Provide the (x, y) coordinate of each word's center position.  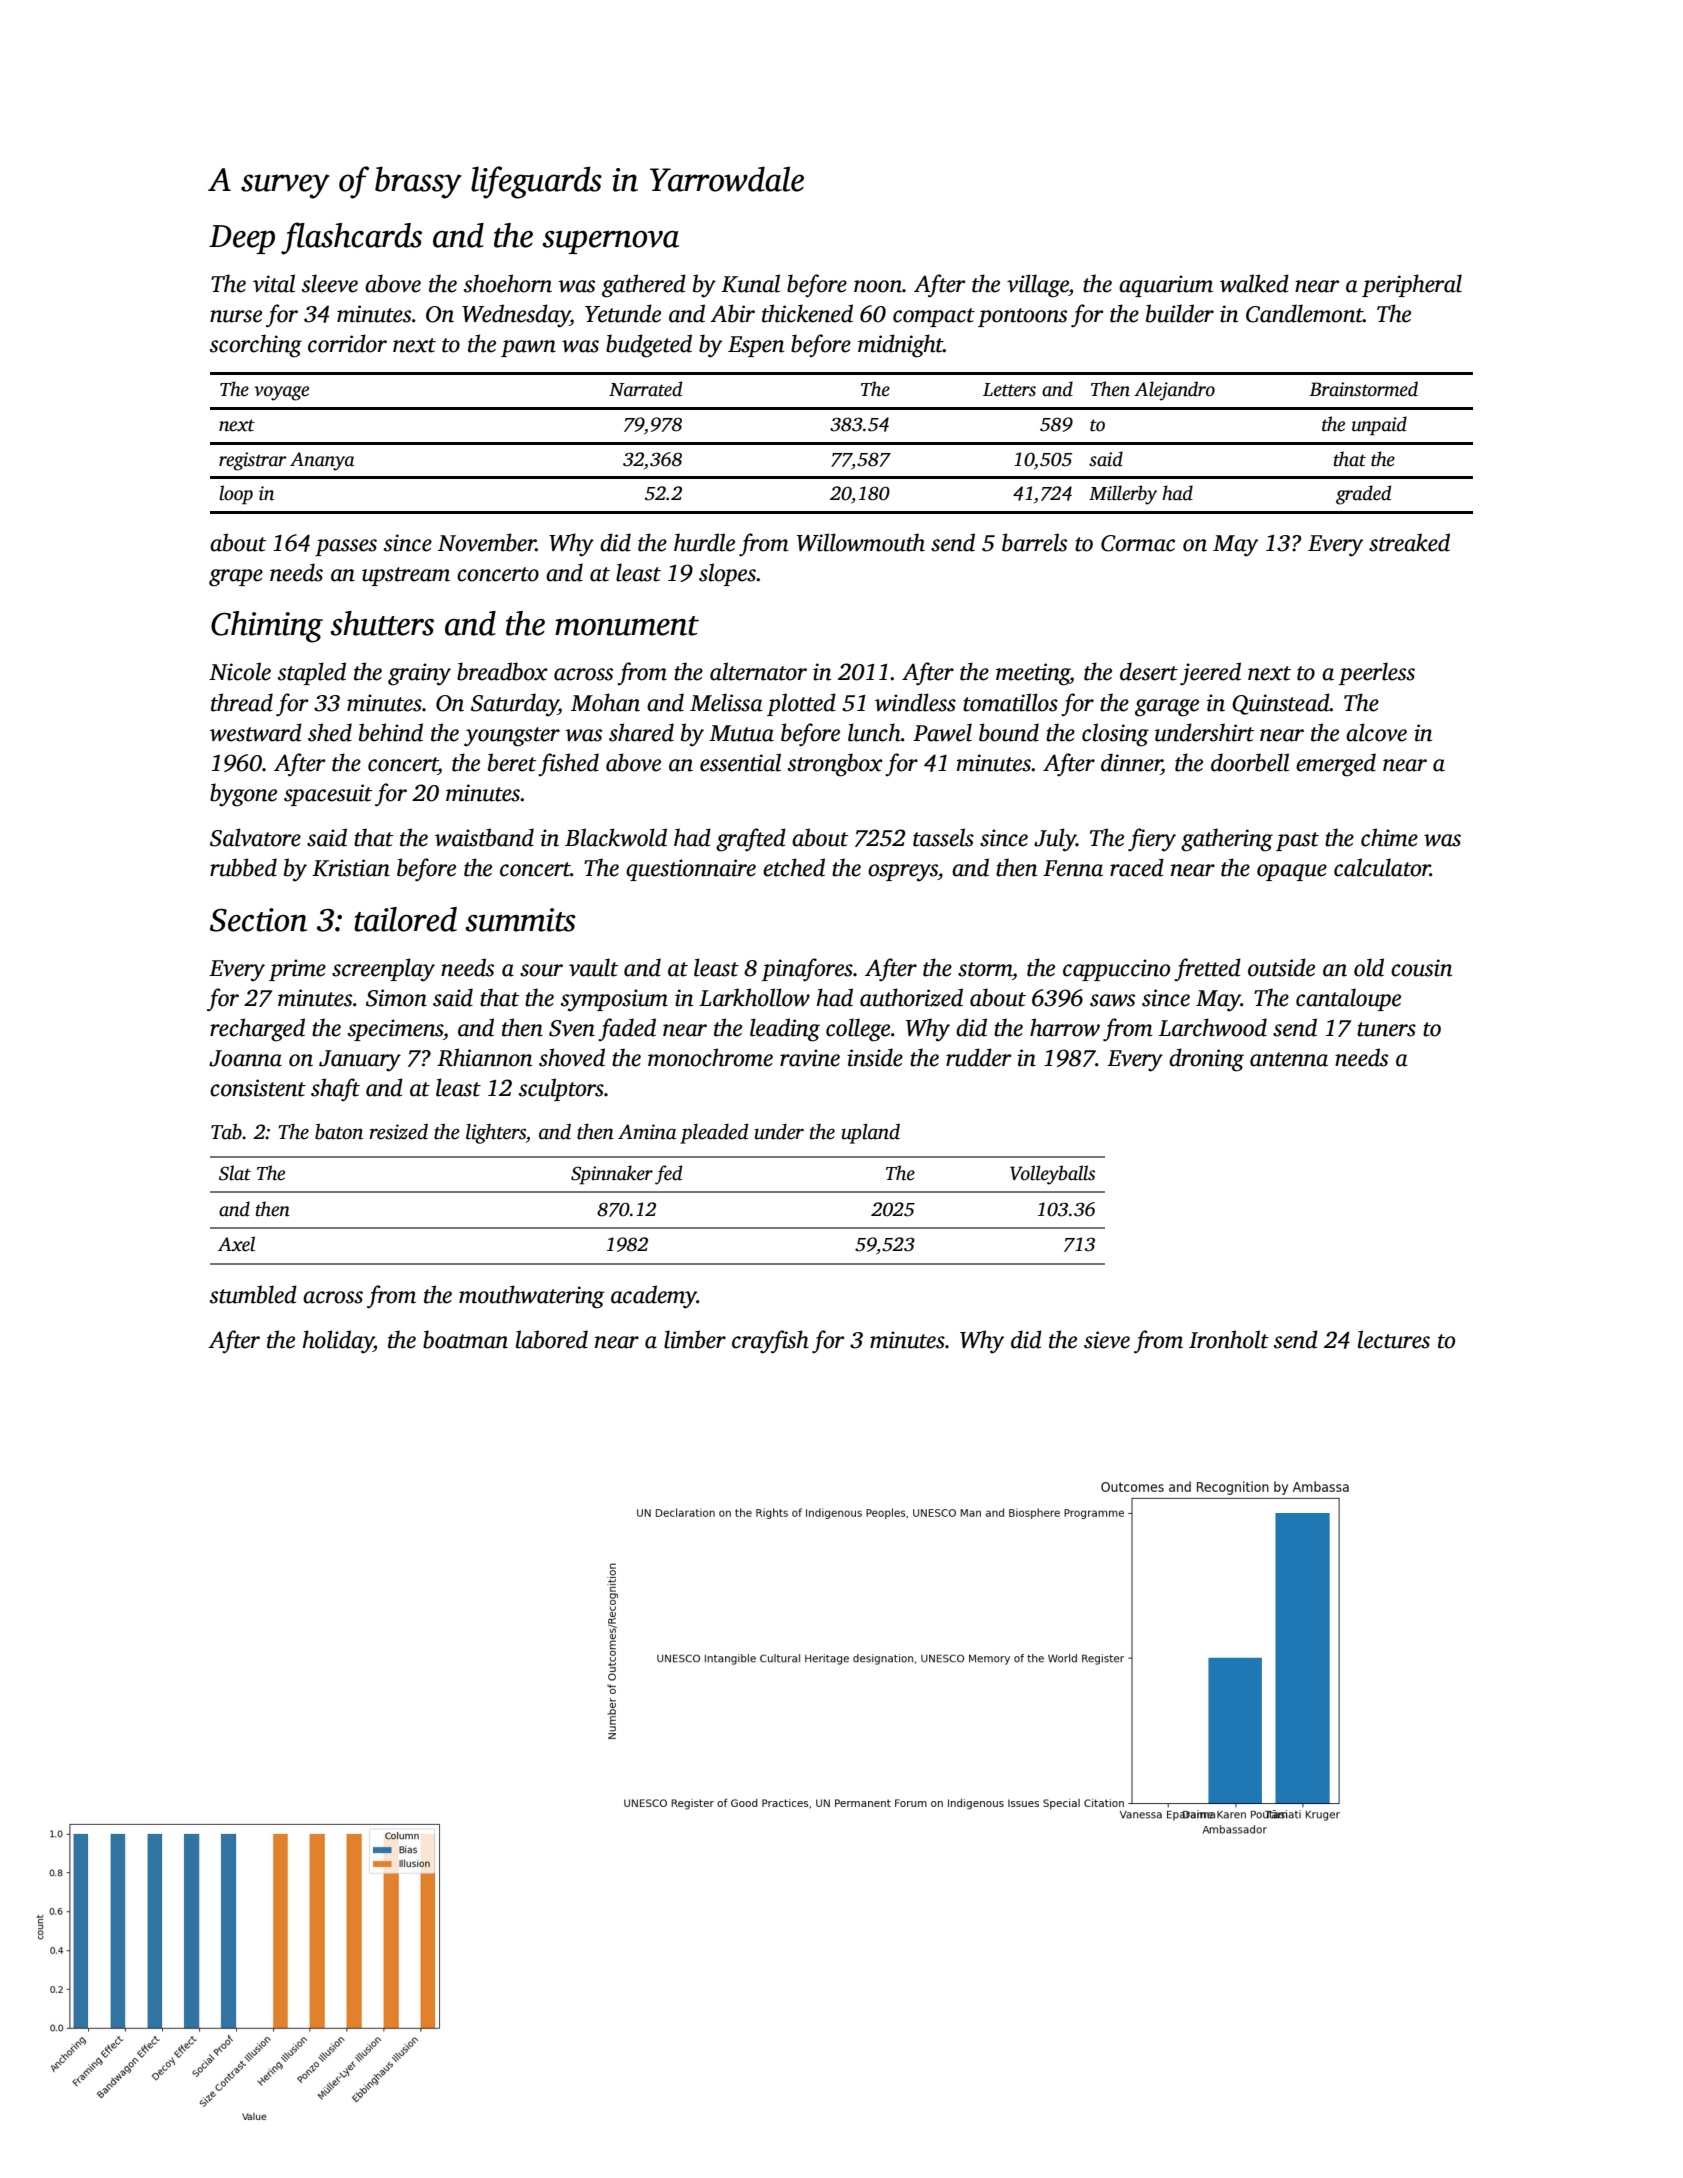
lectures (1394, 1339)
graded (1363, 495)
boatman (465, 1339)
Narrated (645, 389)
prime (297, 970)
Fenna (1073, 868)
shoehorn (508, 283)
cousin (1421, 968)
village (1038, 286)
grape (236, 578)
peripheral (1412, 285)
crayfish (770, 1342)
